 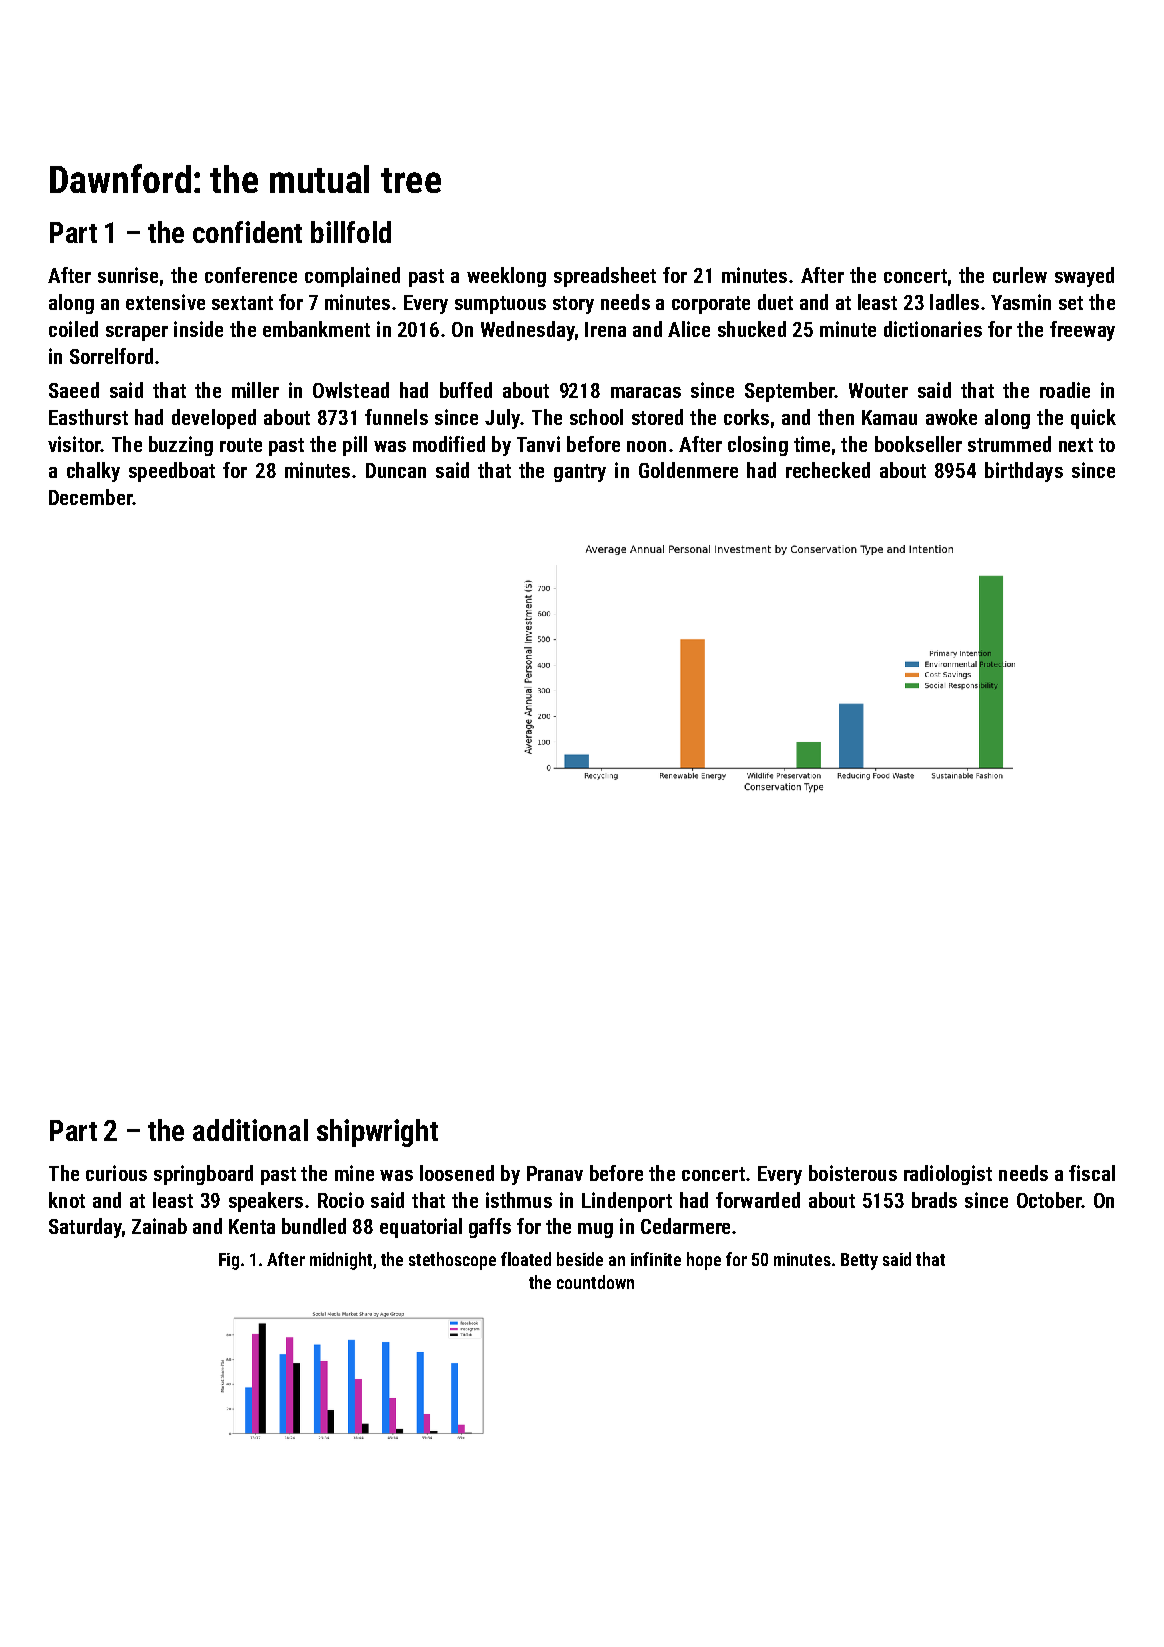 What do you see at coordinates (198, 329) in the image?
I see `inside` at bounding box center [198, 329].
